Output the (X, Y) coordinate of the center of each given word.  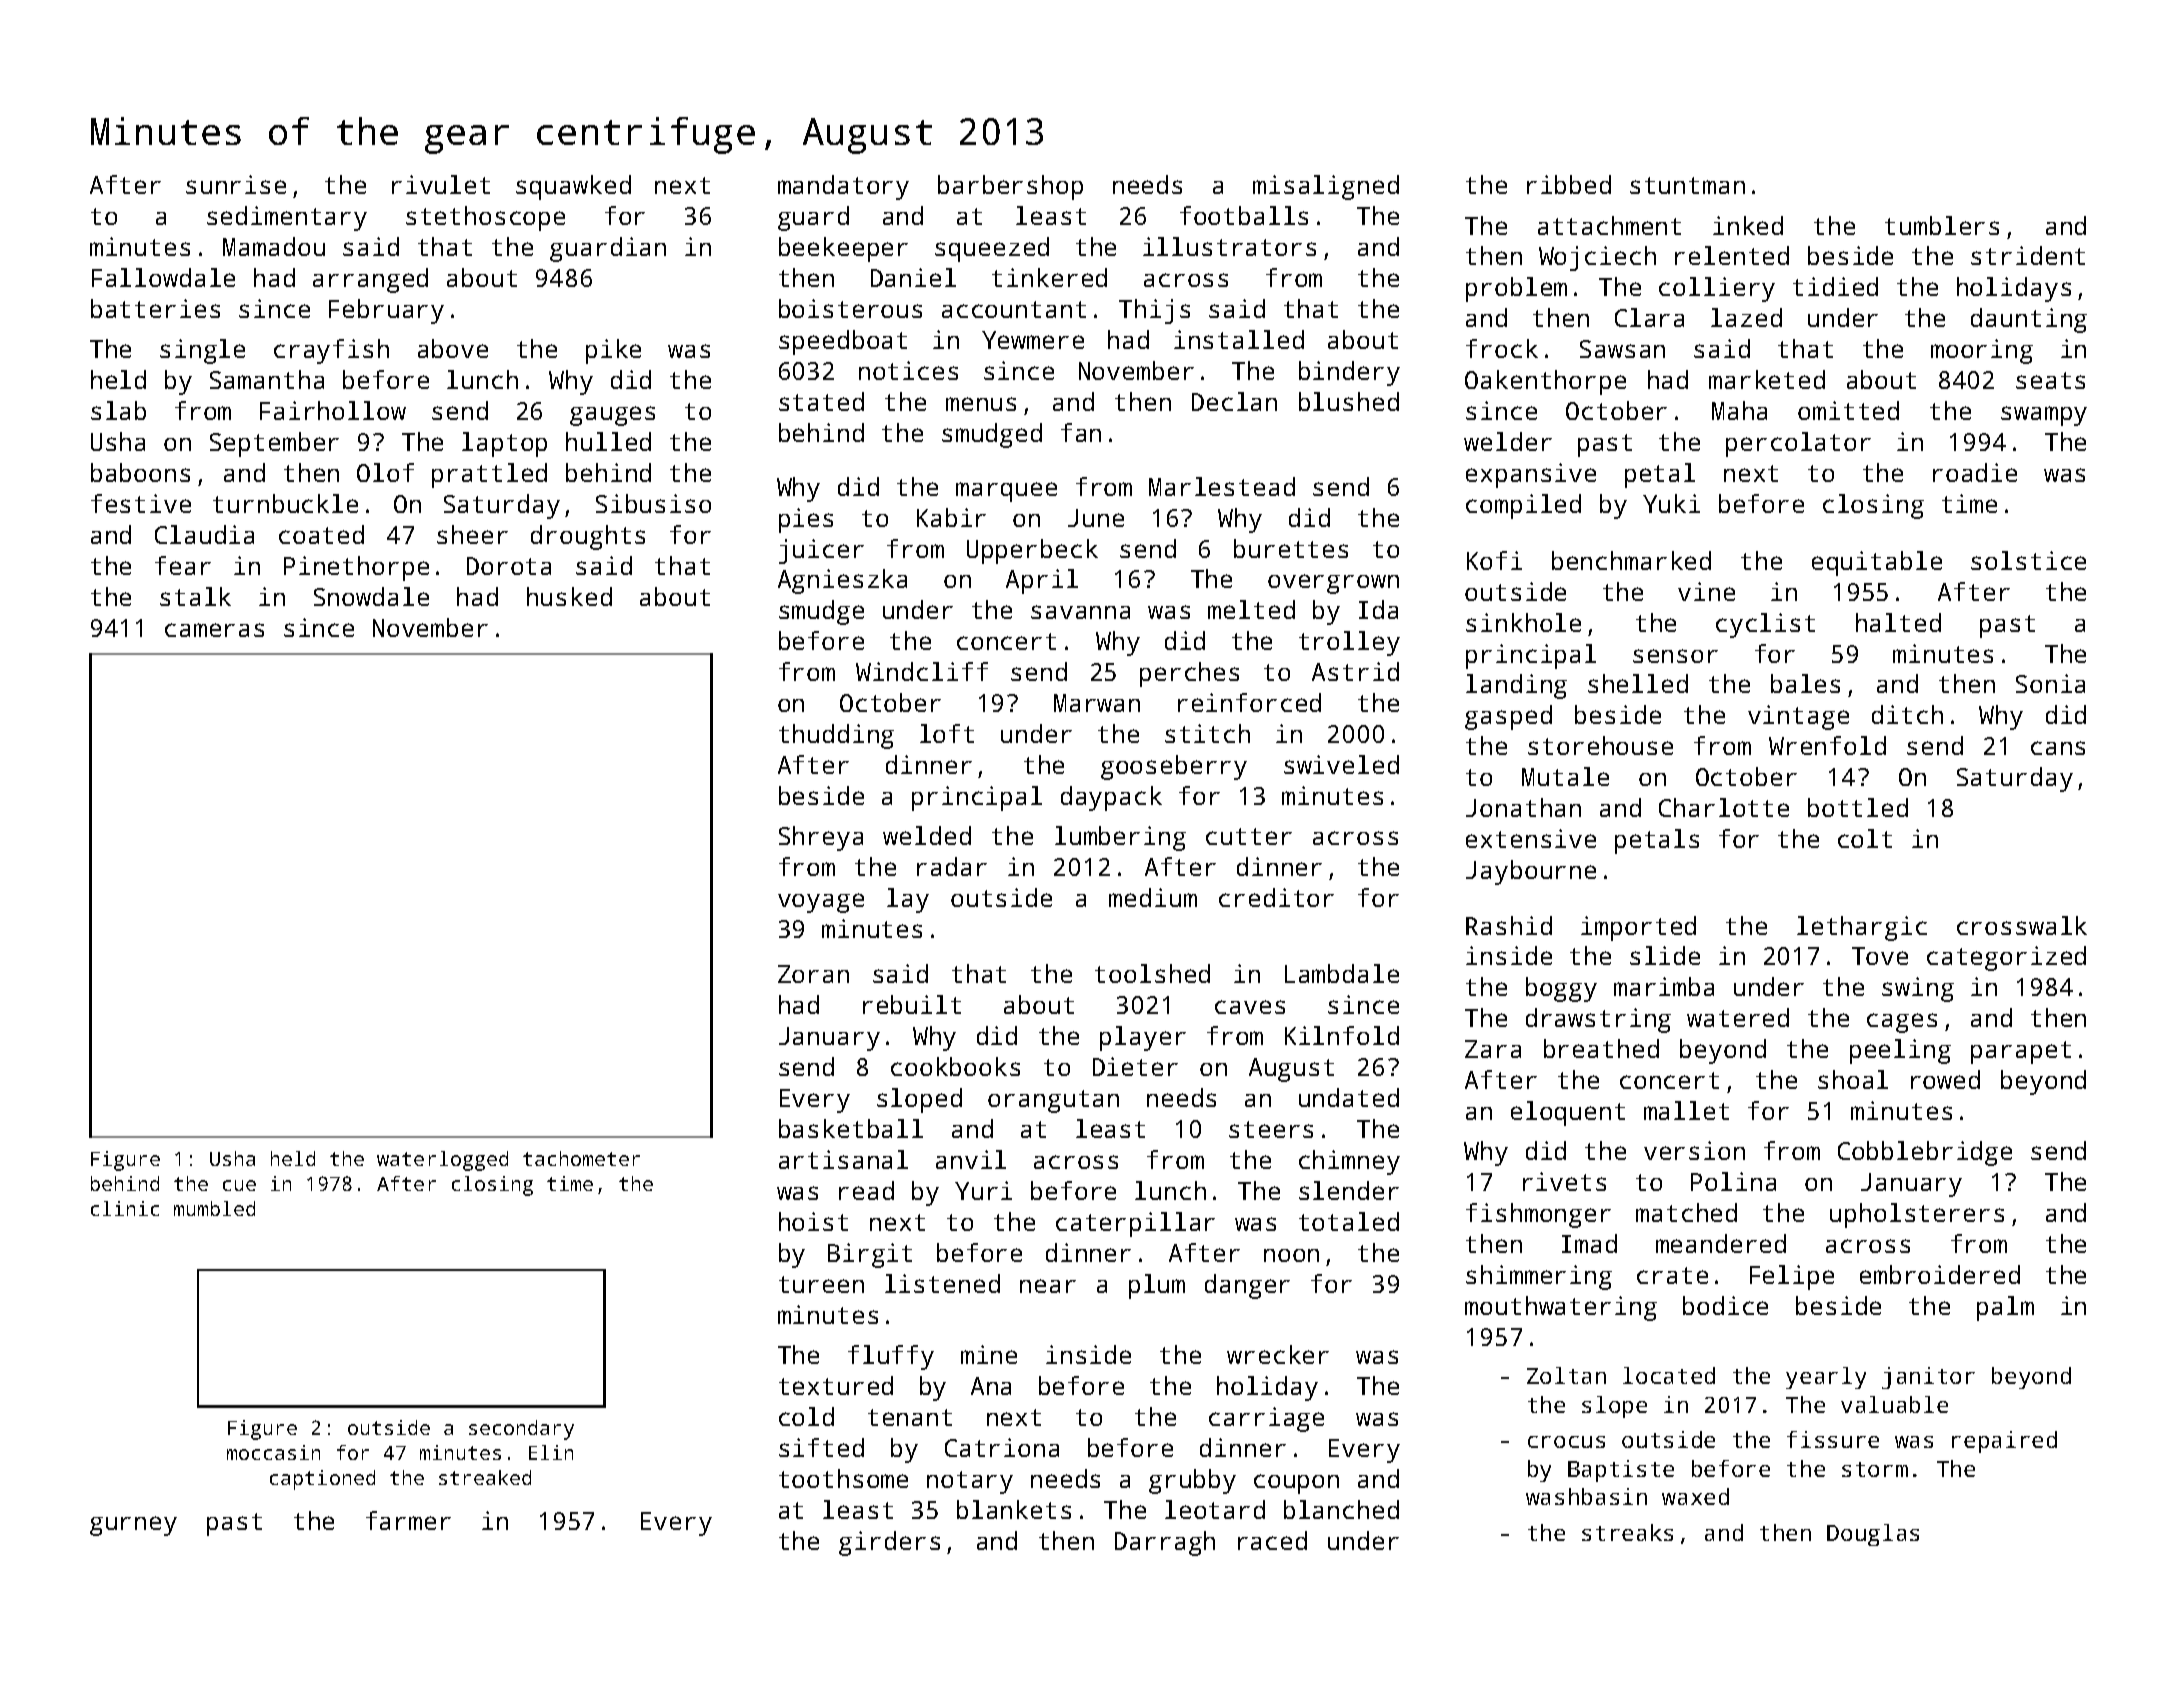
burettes (1291, 548)
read (866, 1190)
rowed (1945, 1079)
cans (2058, 748)
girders (889, 1543)
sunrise (236, 184)
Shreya (821, 838)
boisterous (850, 308)
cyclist (1765, 625)
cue (239, 1185)
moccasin (273, 1452)
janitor (1928, 1378)
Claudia (204, 534)
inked (1748, 225)
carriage (1266, 1419)
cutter (1249, 836)
